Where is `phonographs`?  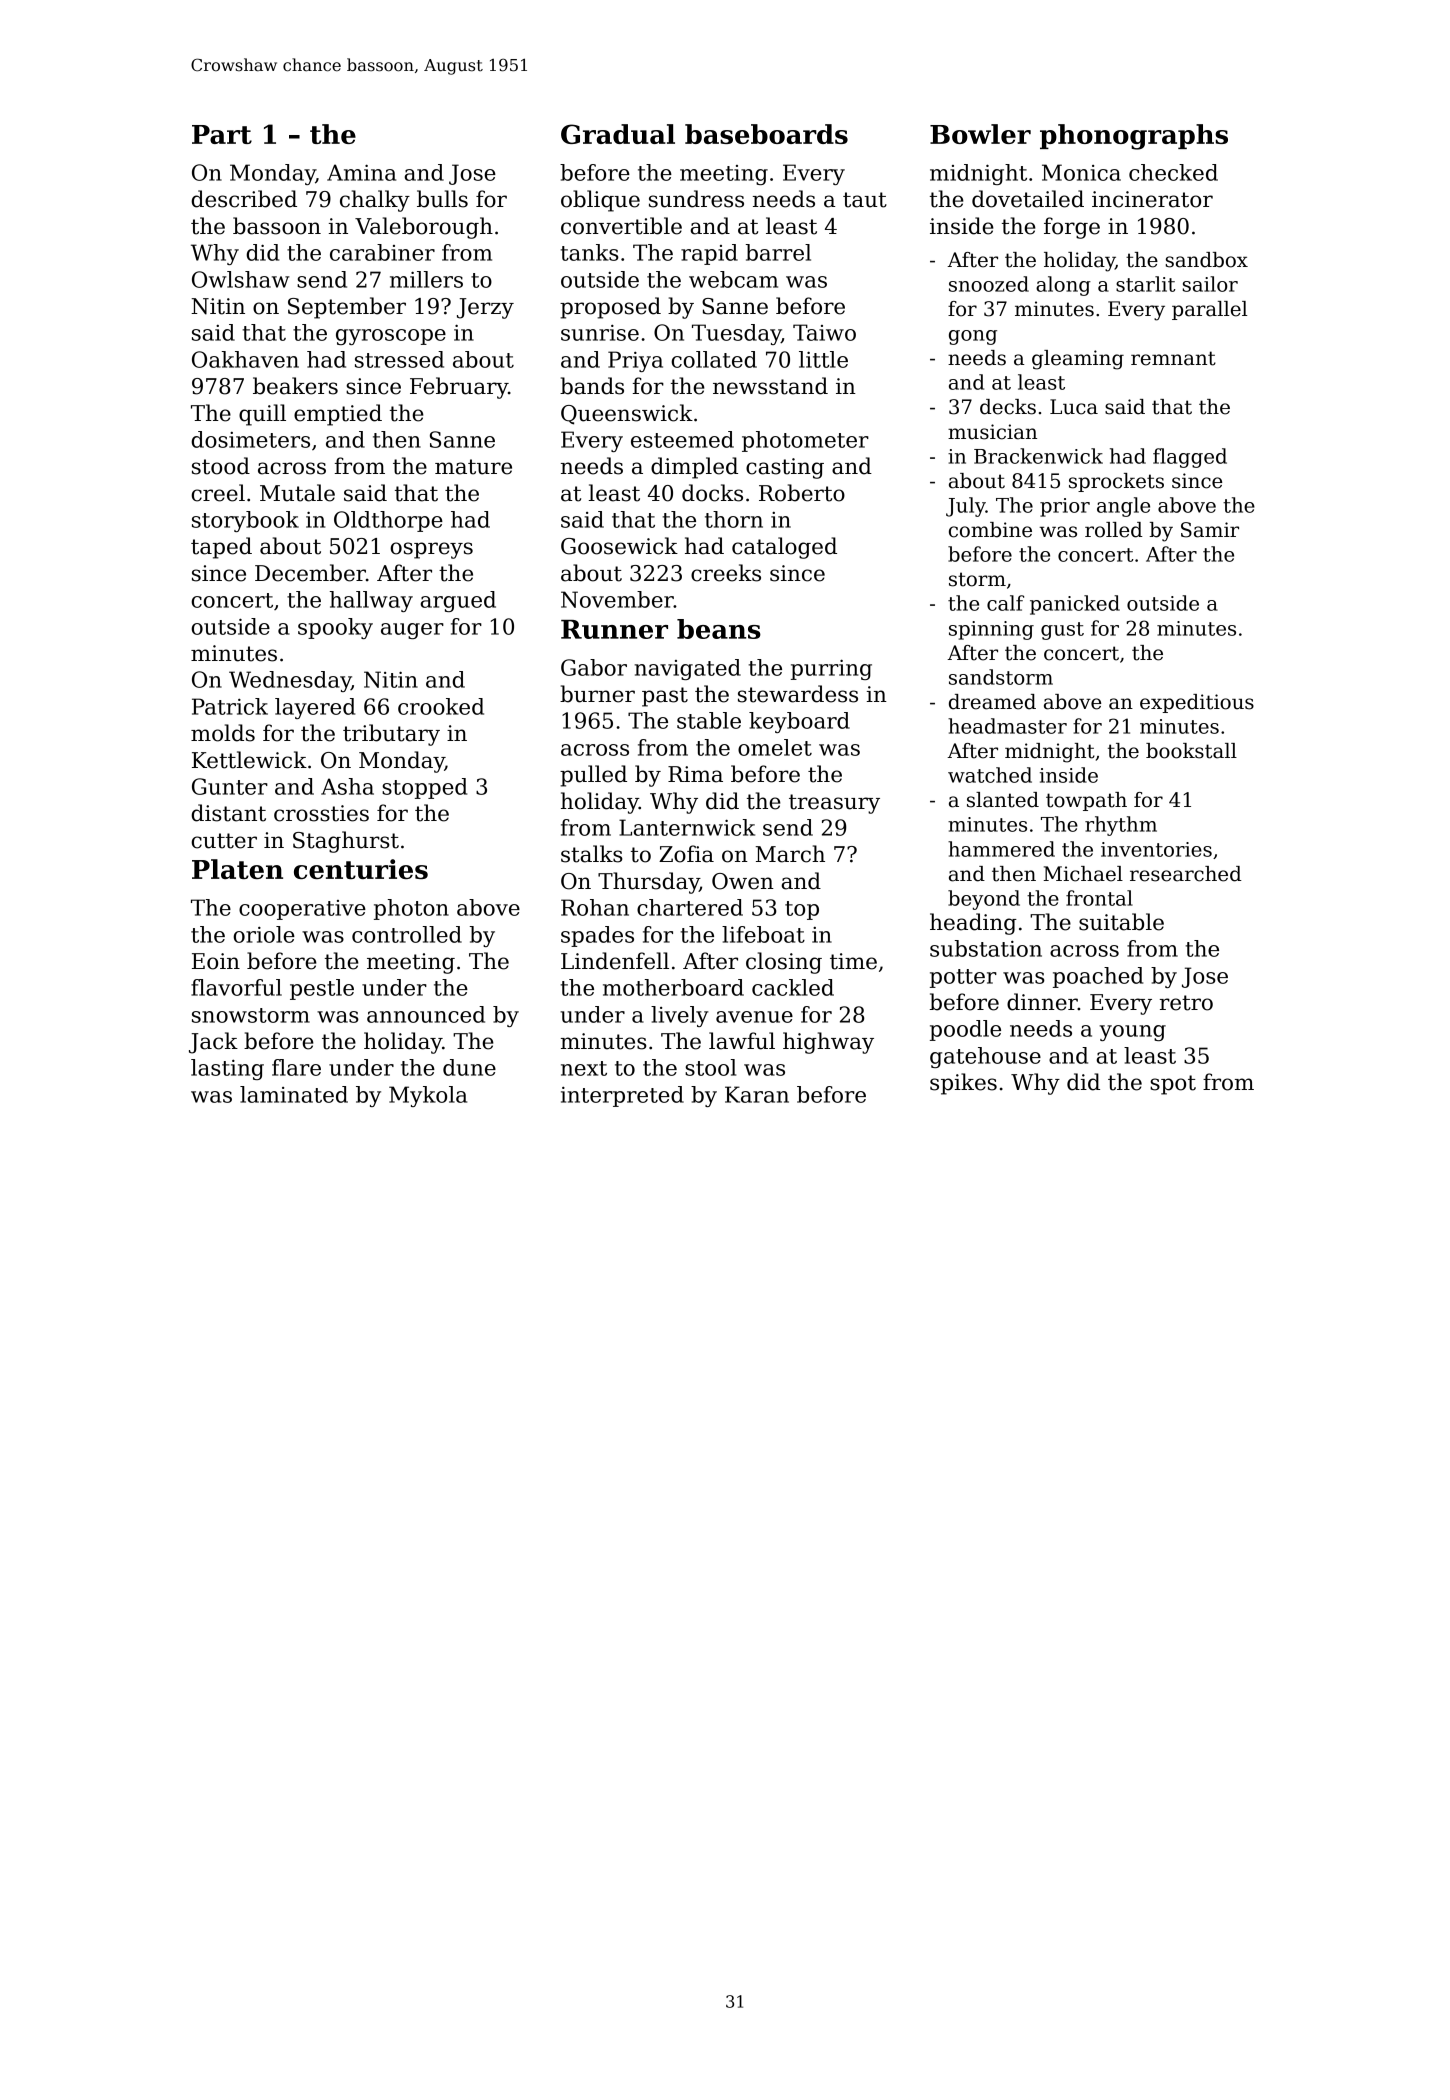 phonographs is located at coordinates (1134, 137).
